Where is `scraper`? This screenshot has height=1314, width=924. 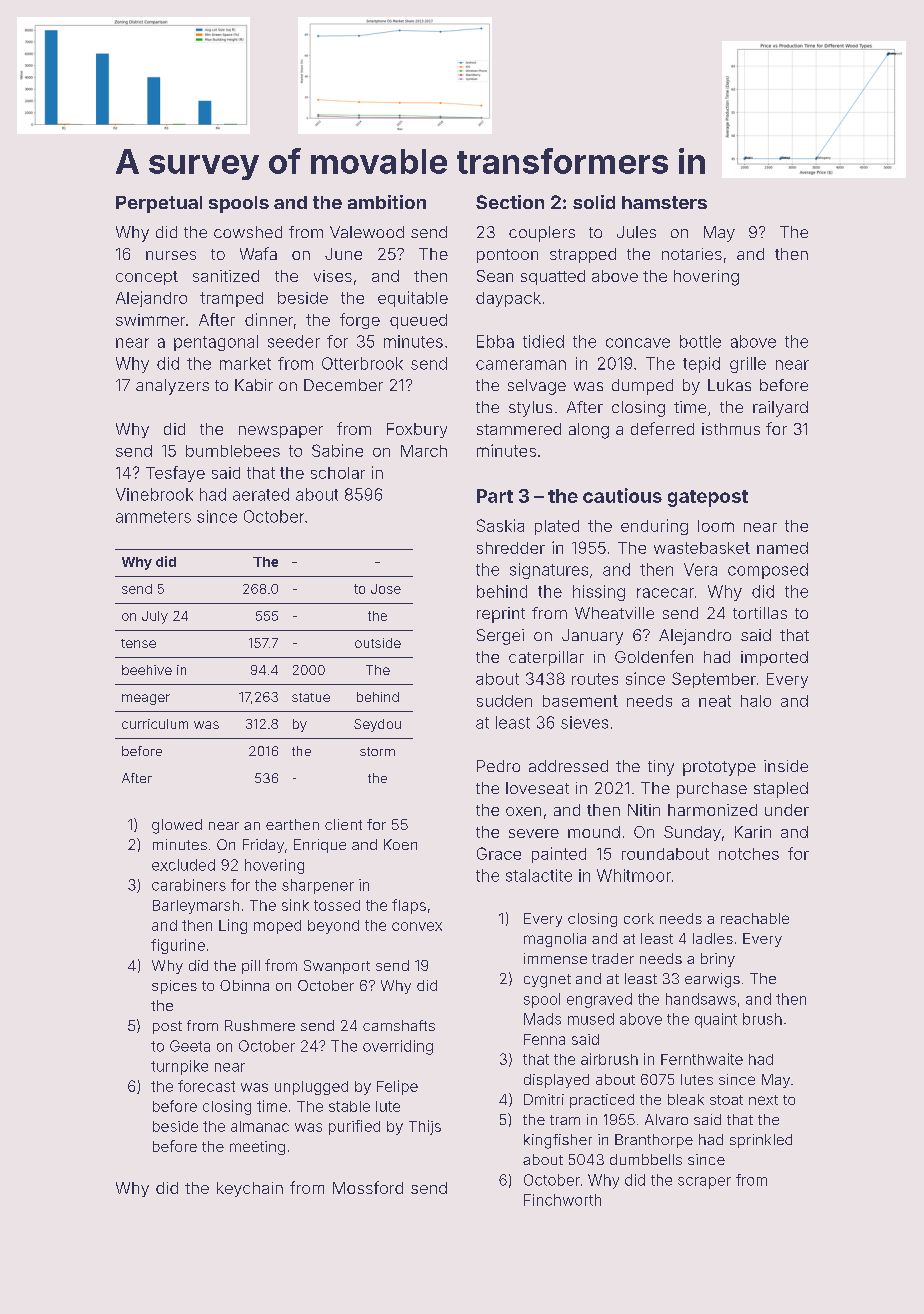 scraper is located at coordinates (704, 1183).
